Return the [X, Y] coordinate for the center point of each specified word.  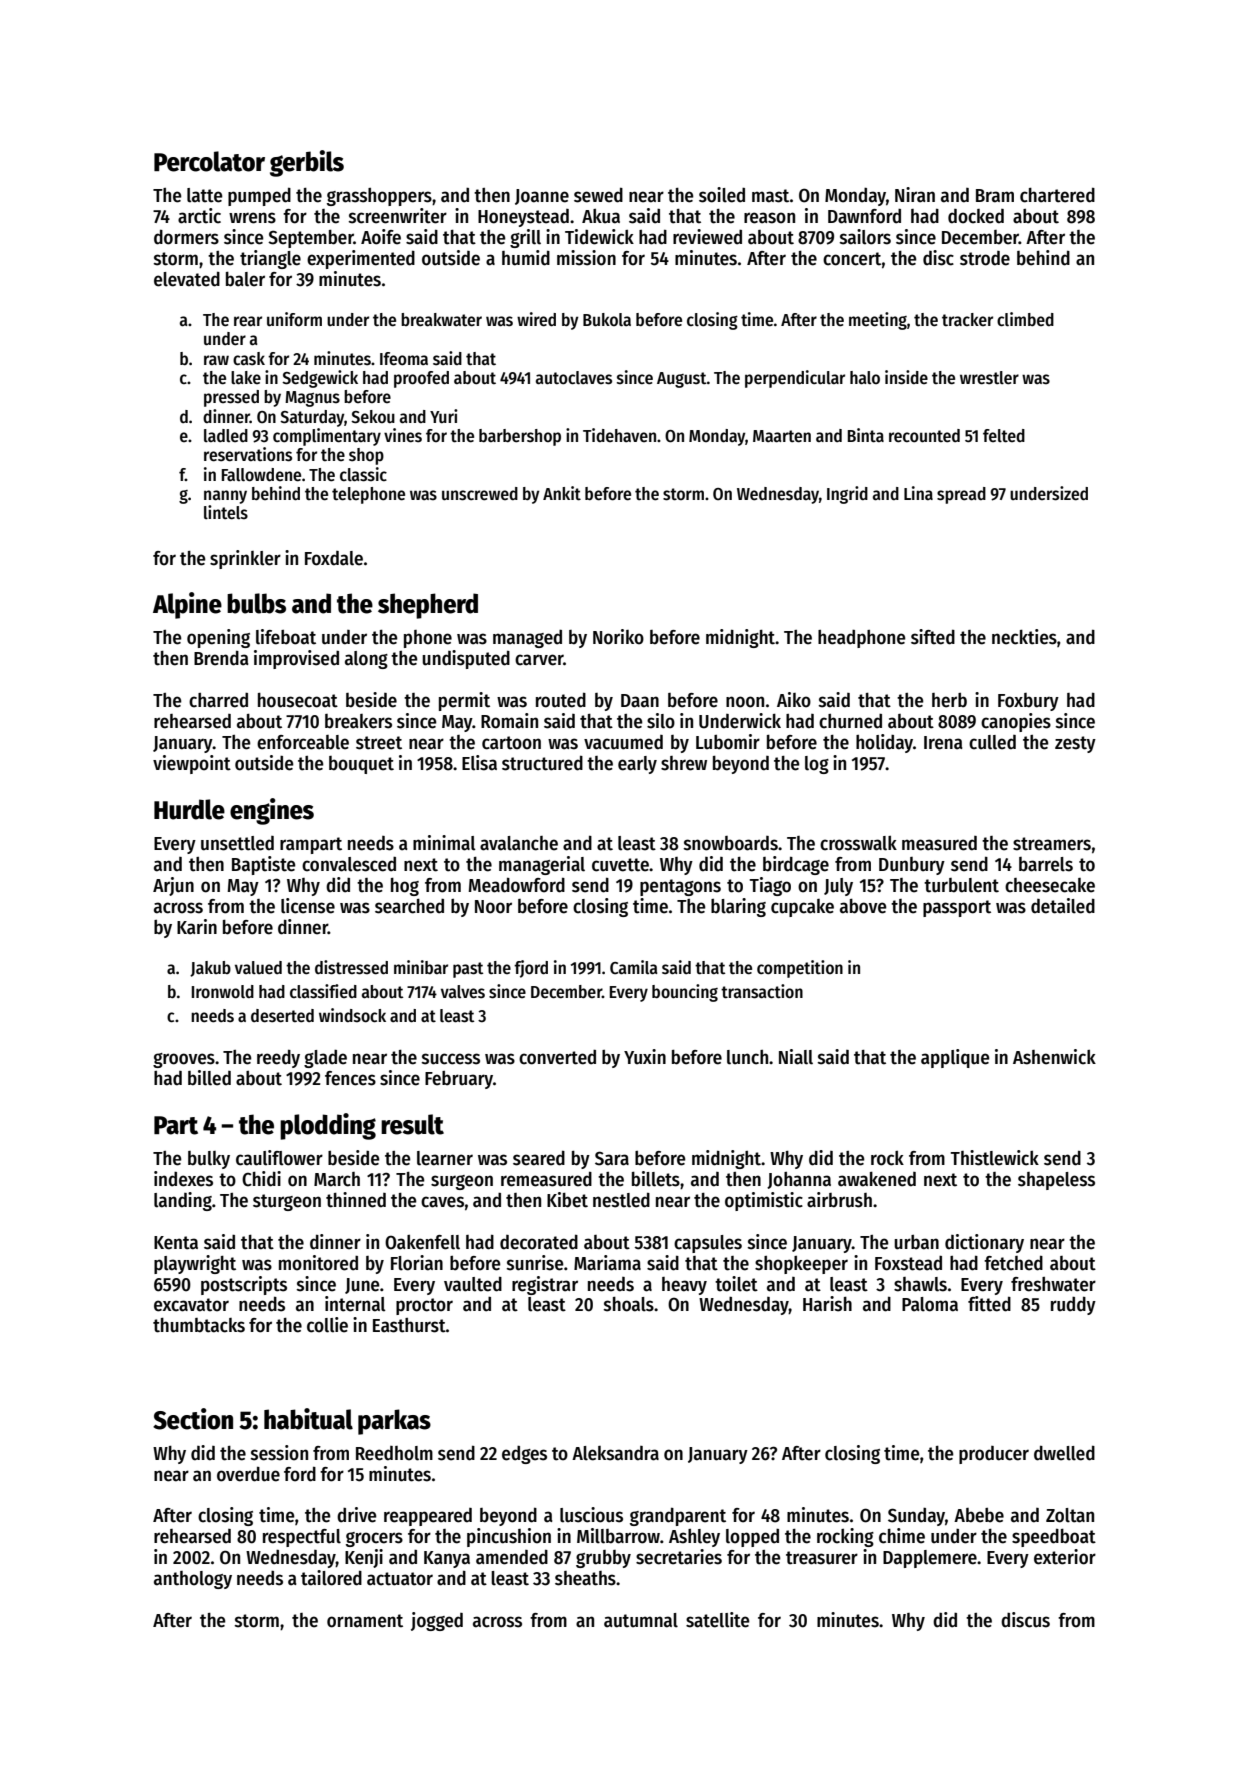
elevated [187, 279]
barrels [1046, 864]
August [682, 380]
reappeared [428, 1517]
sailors [865, 237]
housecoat [298, 700]
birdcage [796, 865]
